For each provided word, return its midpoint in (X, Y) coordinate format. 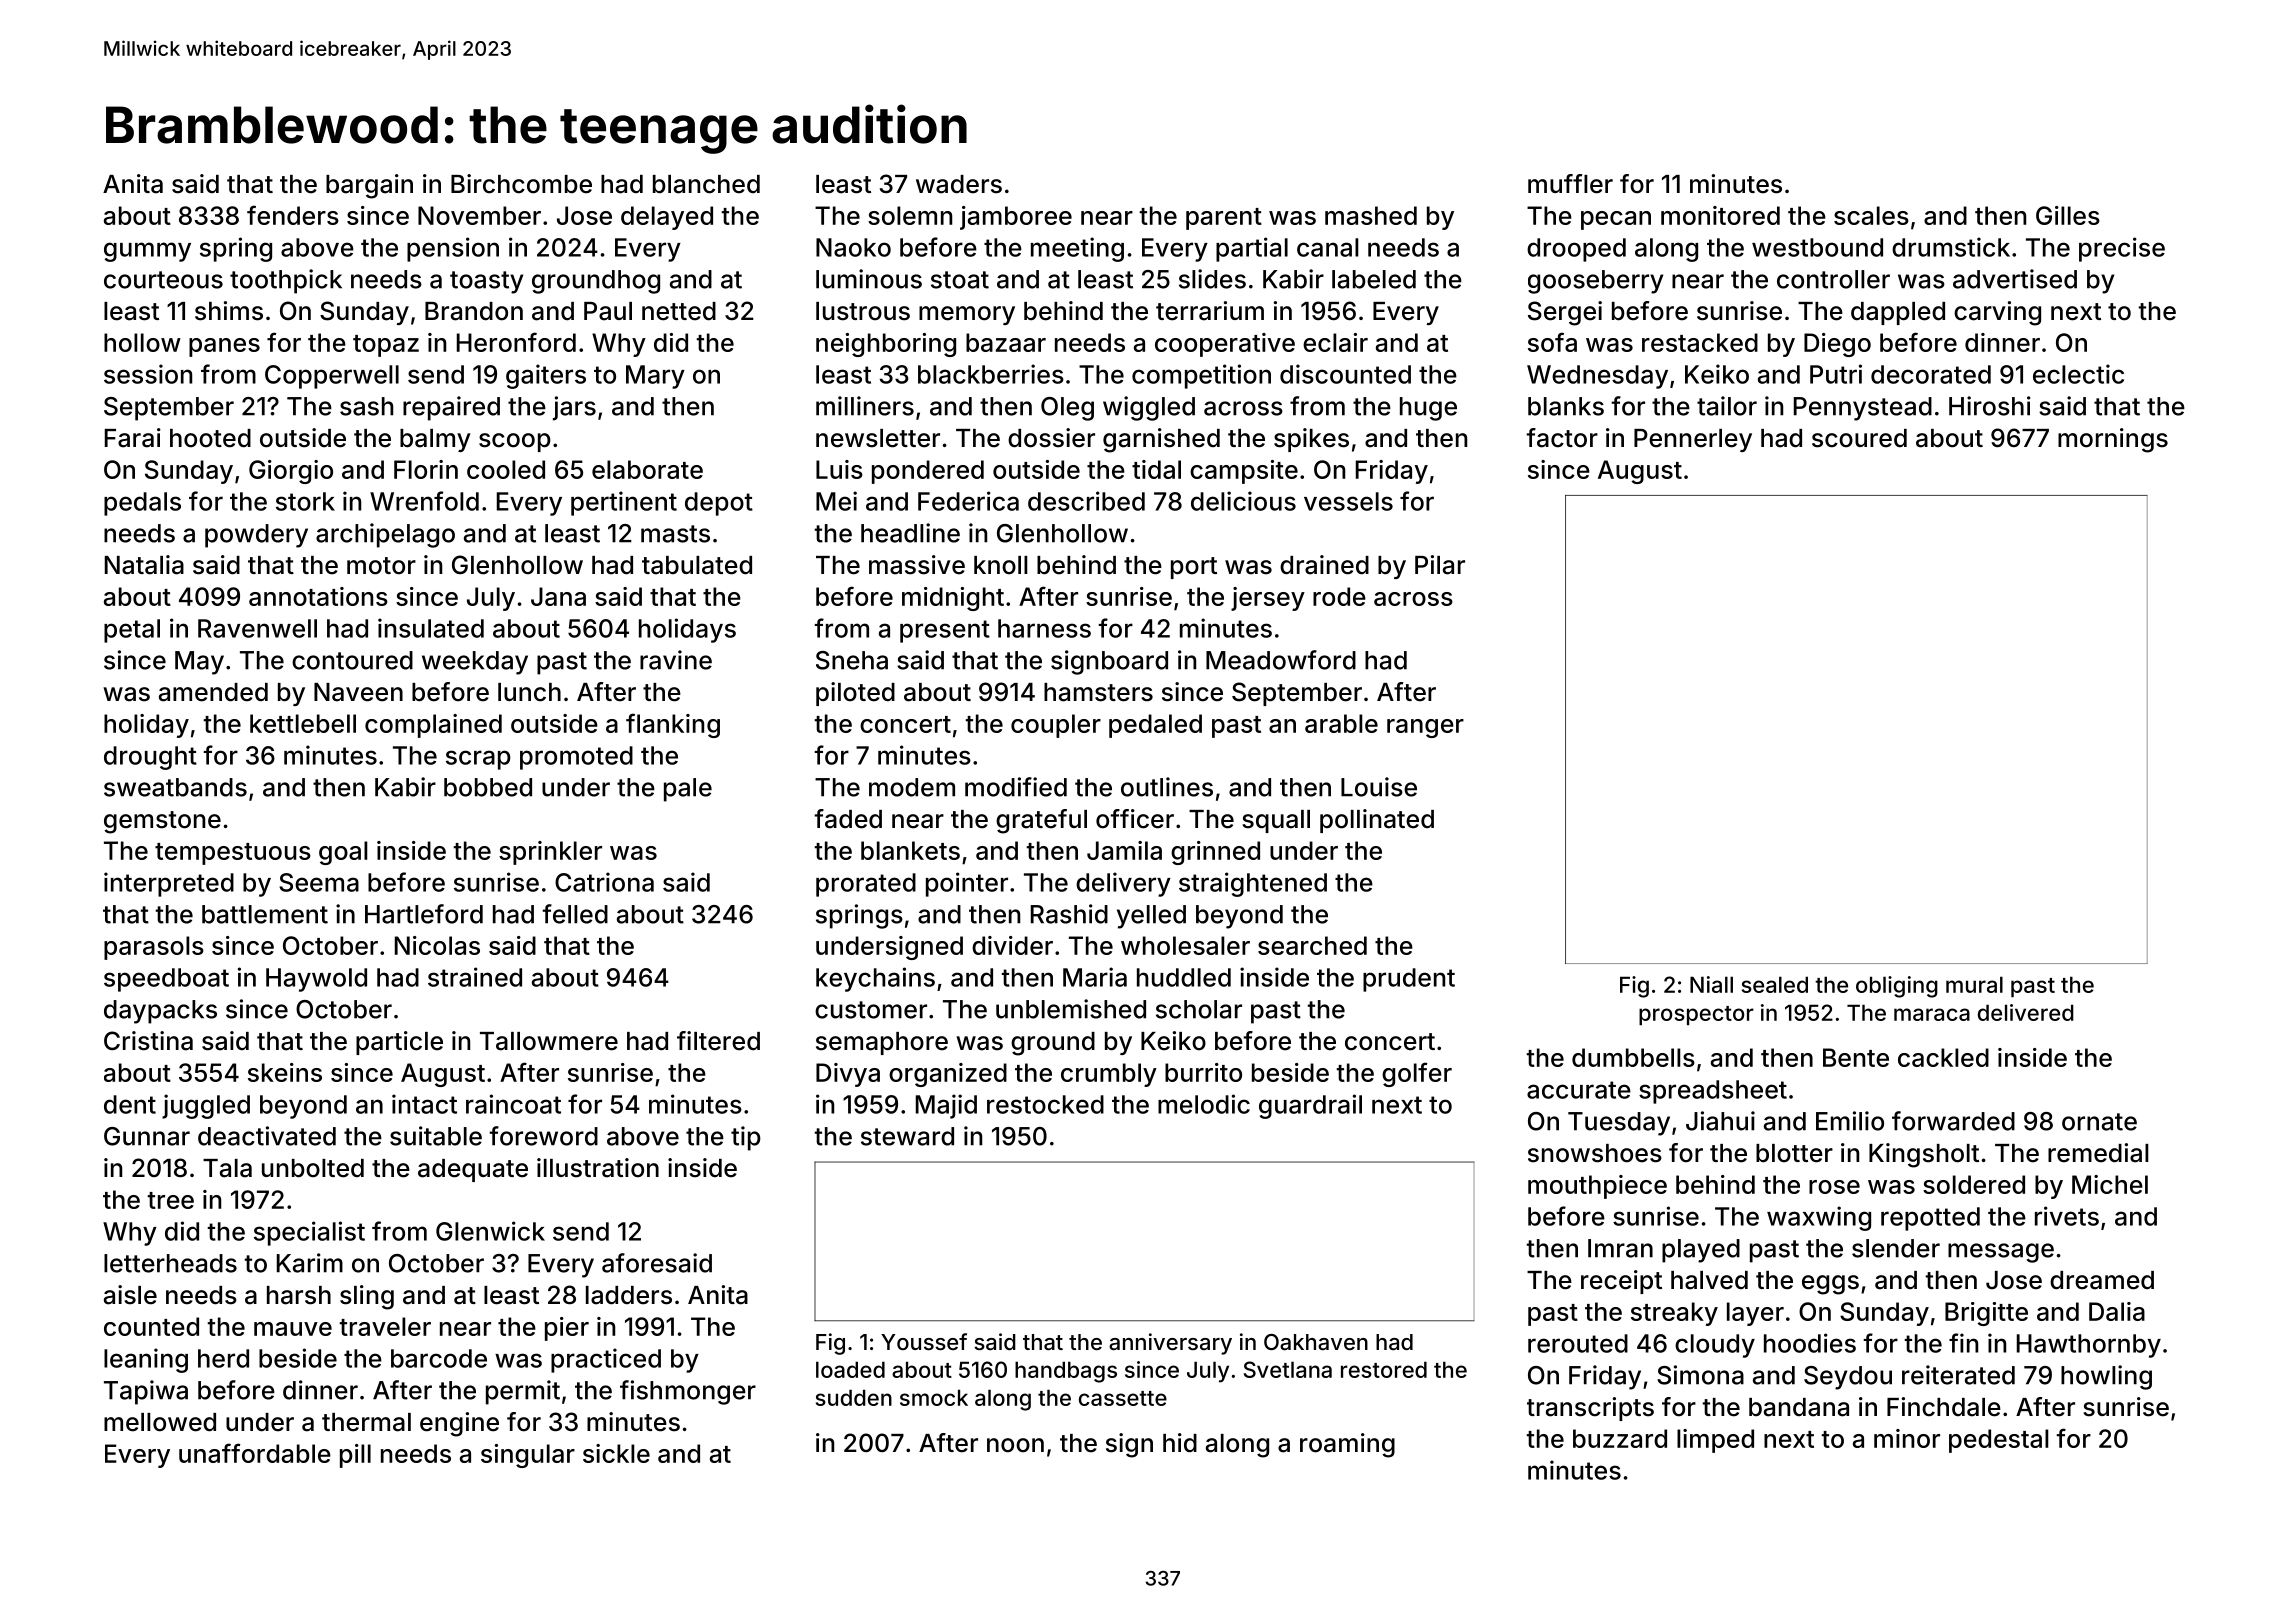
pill (355, 1456)
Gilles (2068, 215)
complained (433, 726)
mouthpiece (1597, 1187)
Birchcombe (521, 184)
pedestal (1999, 1441)
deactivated (267, 1136)
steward (907, 1136)
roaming (1347, 1445)
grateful (1041, 821)
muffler (1570, 184)
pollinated (1377, 821)
